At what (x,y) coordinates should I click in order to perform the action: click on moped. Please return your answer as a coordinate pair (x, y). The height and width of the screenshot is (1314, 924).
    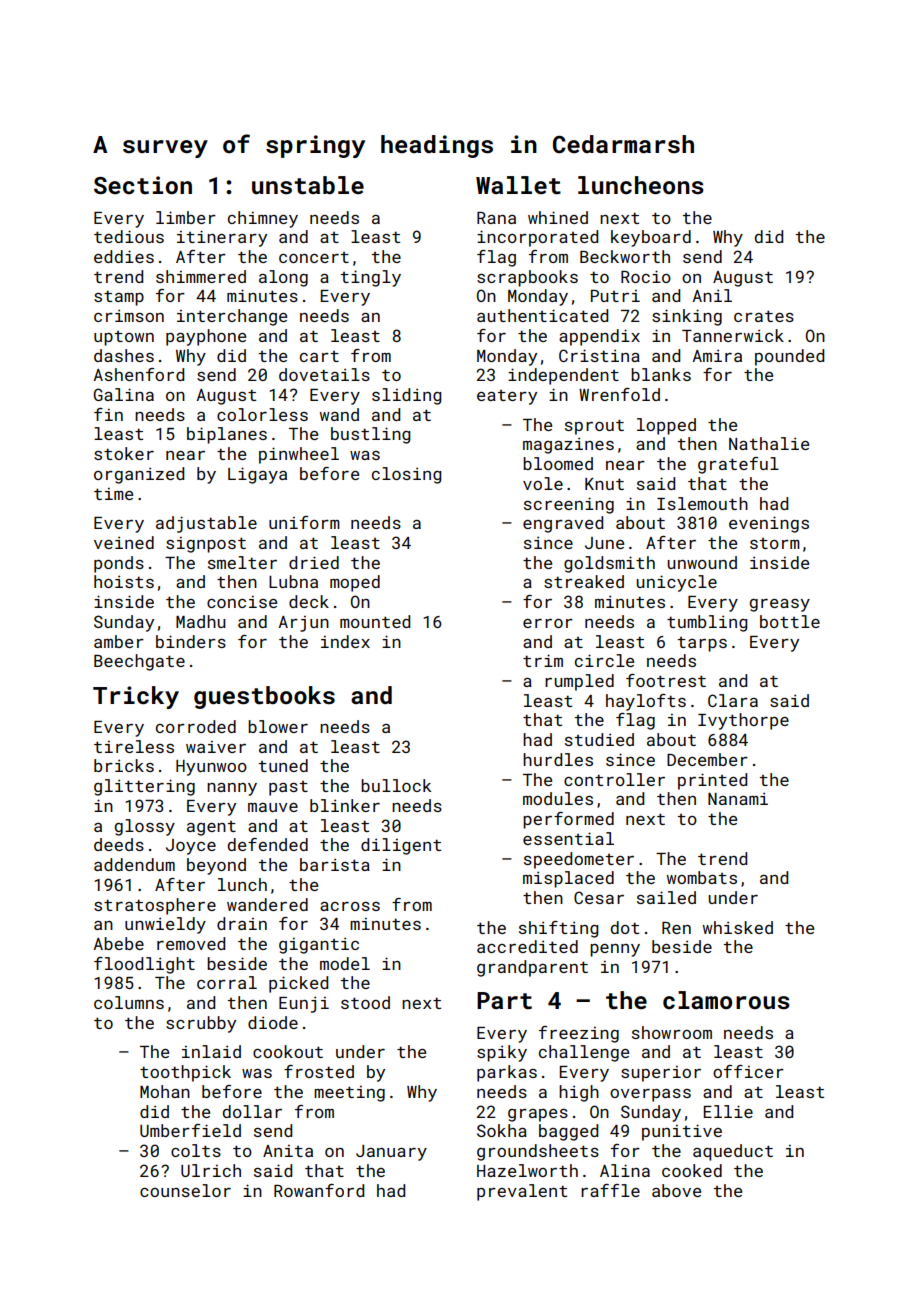
    Looking at the image, I should click on (355, 583).
